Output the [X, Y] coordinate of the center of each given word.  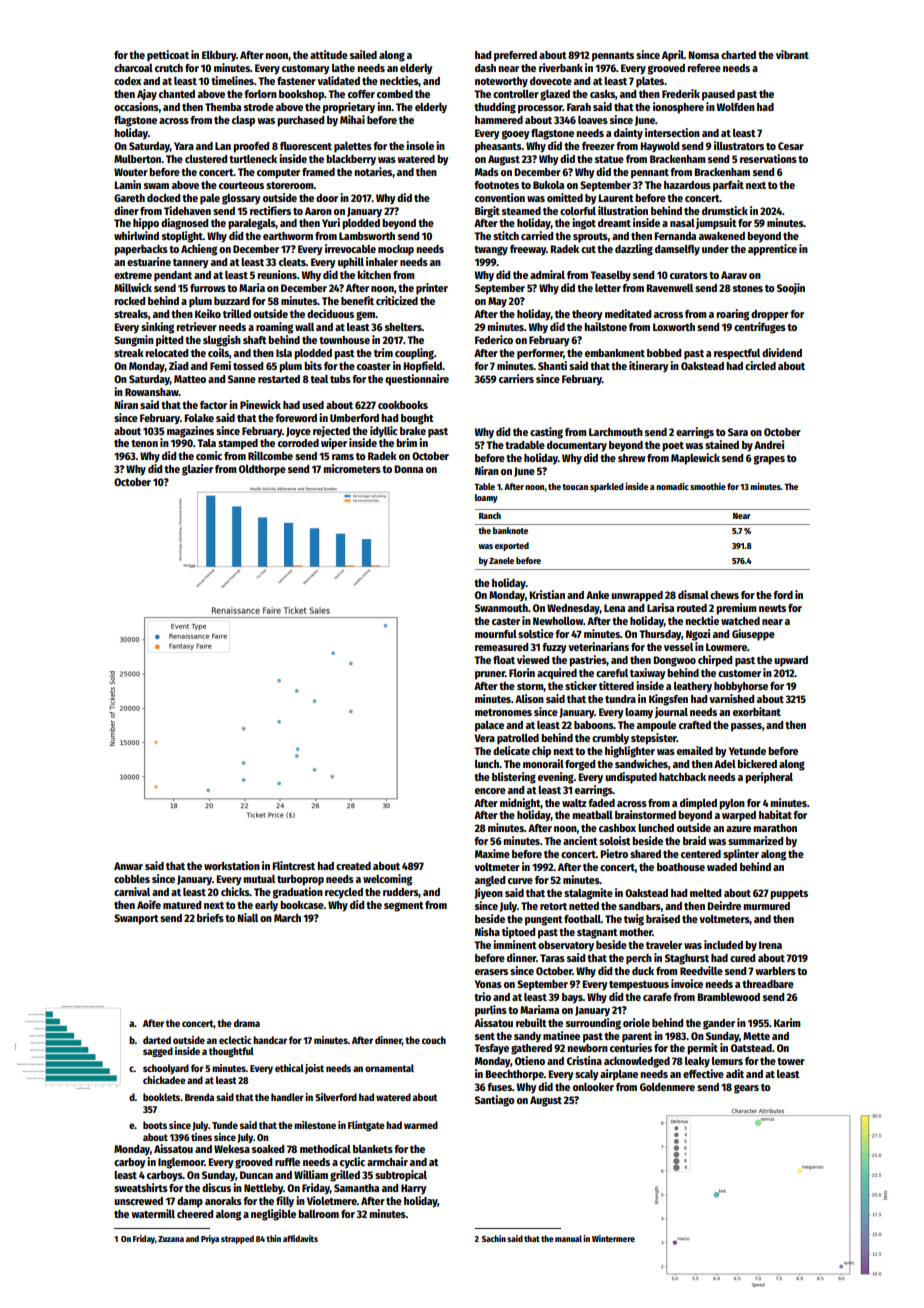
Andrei [769, 444]
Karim [787, 1022]
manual [568, 1238]
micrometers [352, 468]
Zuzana [171, 1239]
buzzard [232, 301]
